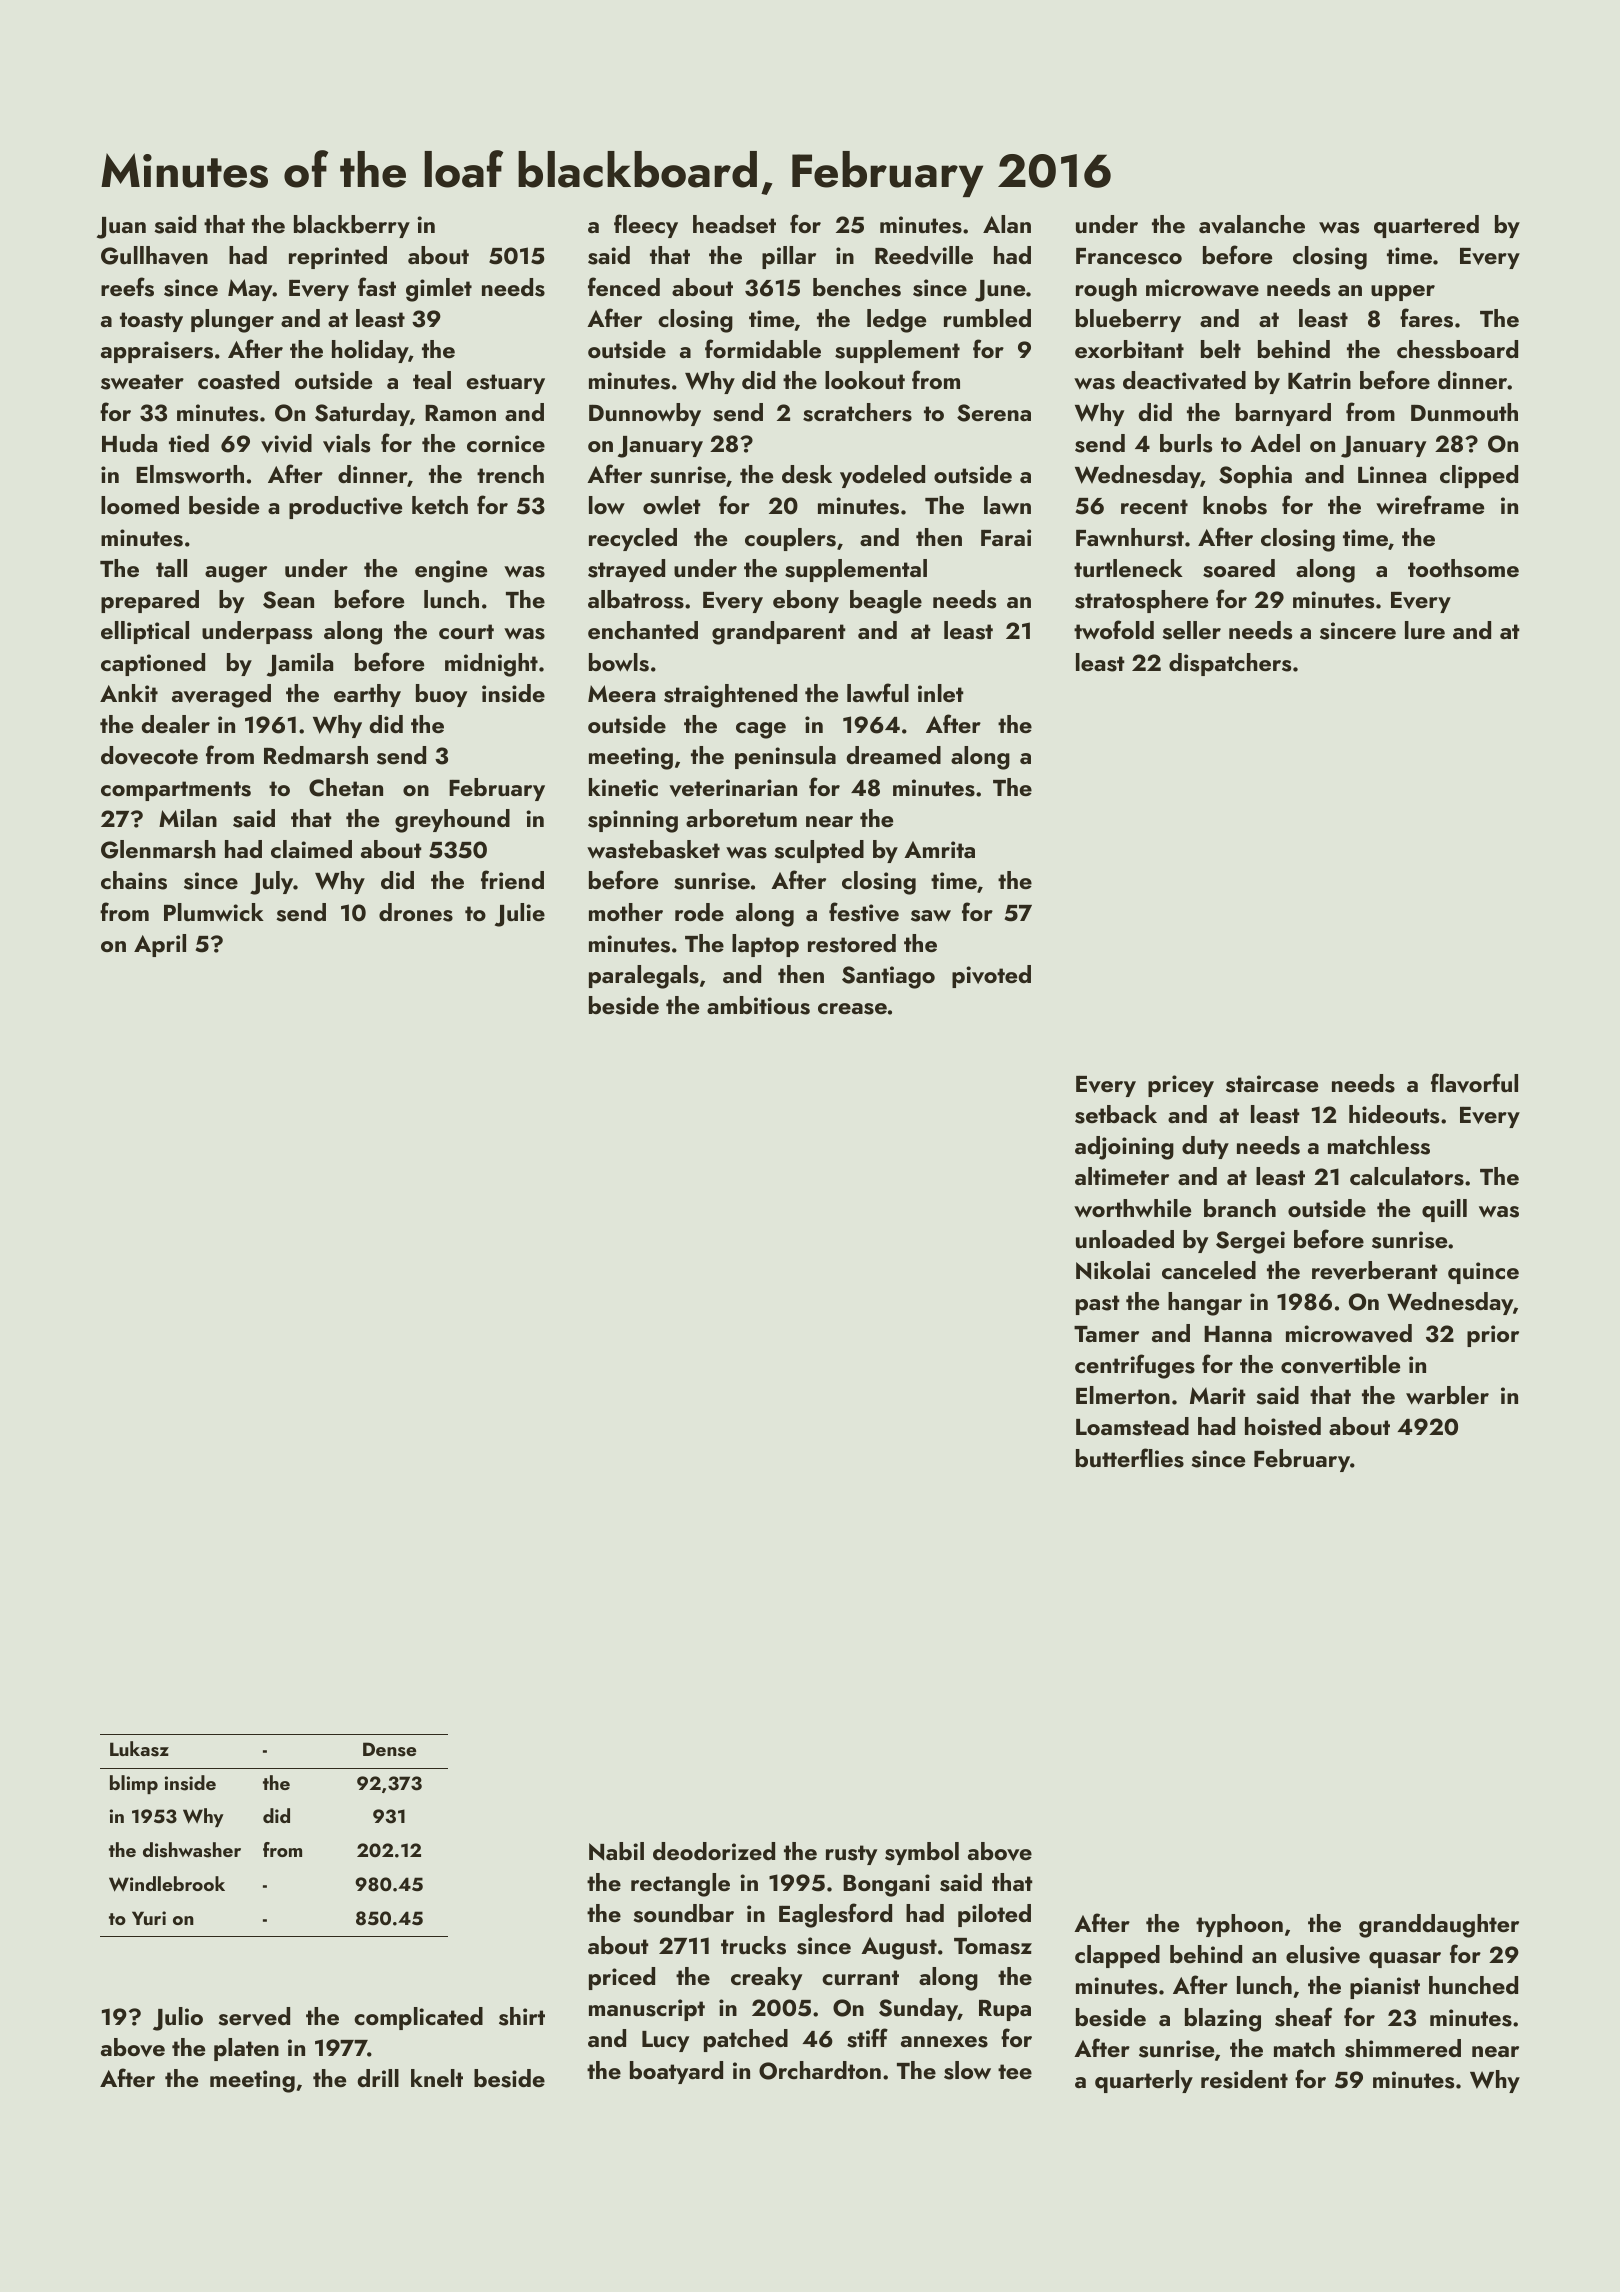 The width and height of the document is (1620, 2292). What do you see at coordinates (734, 224) in the document?
I see `headset` at bounding box center [734, 224].
